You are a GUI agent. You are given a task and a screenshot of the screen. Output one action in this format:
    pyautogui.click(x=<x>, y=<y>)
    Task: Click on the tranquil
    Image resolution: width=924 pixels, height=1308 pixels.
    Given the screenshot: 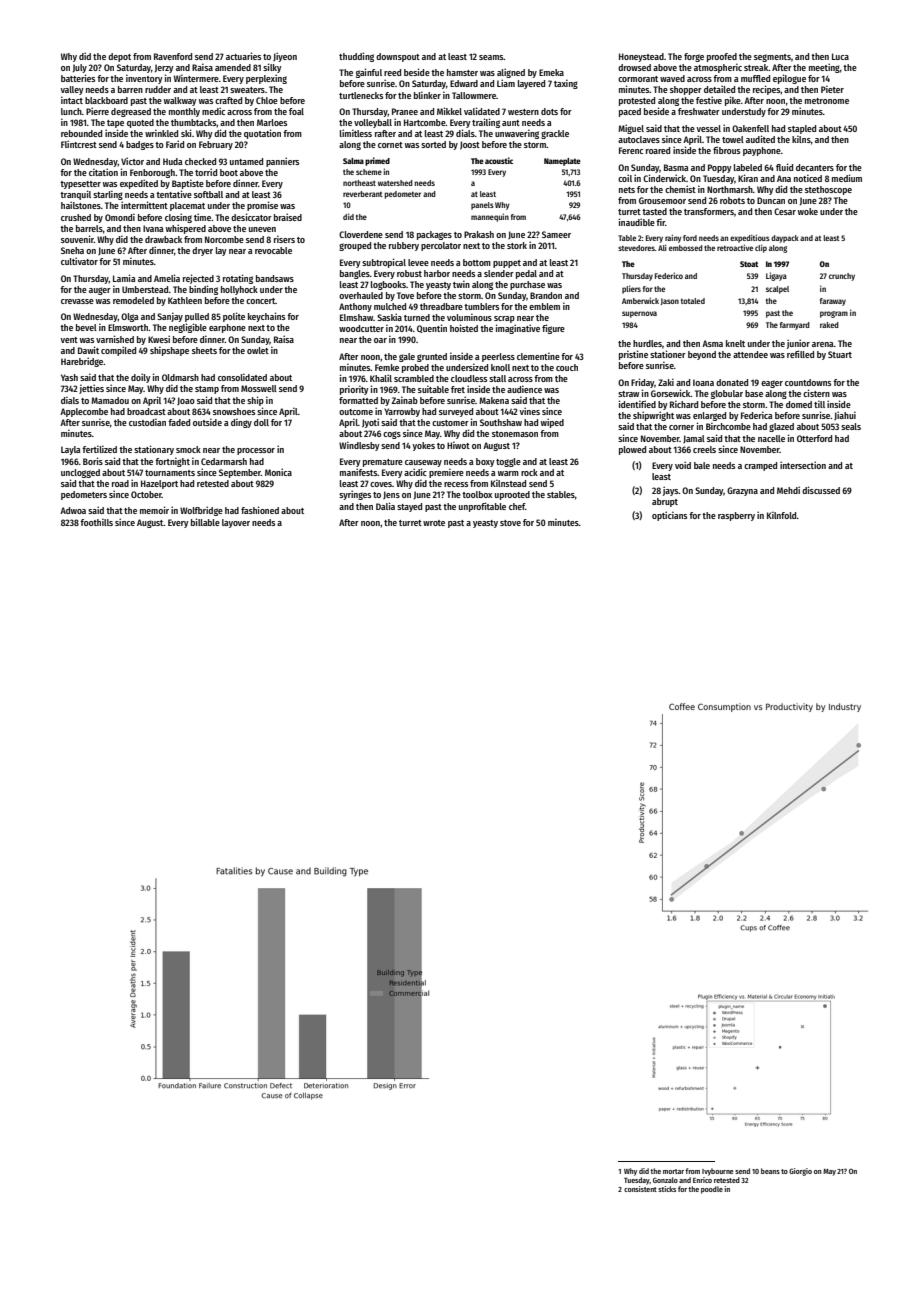 What is the action you would take?
    pyautogui.click(x=75, y=195)
